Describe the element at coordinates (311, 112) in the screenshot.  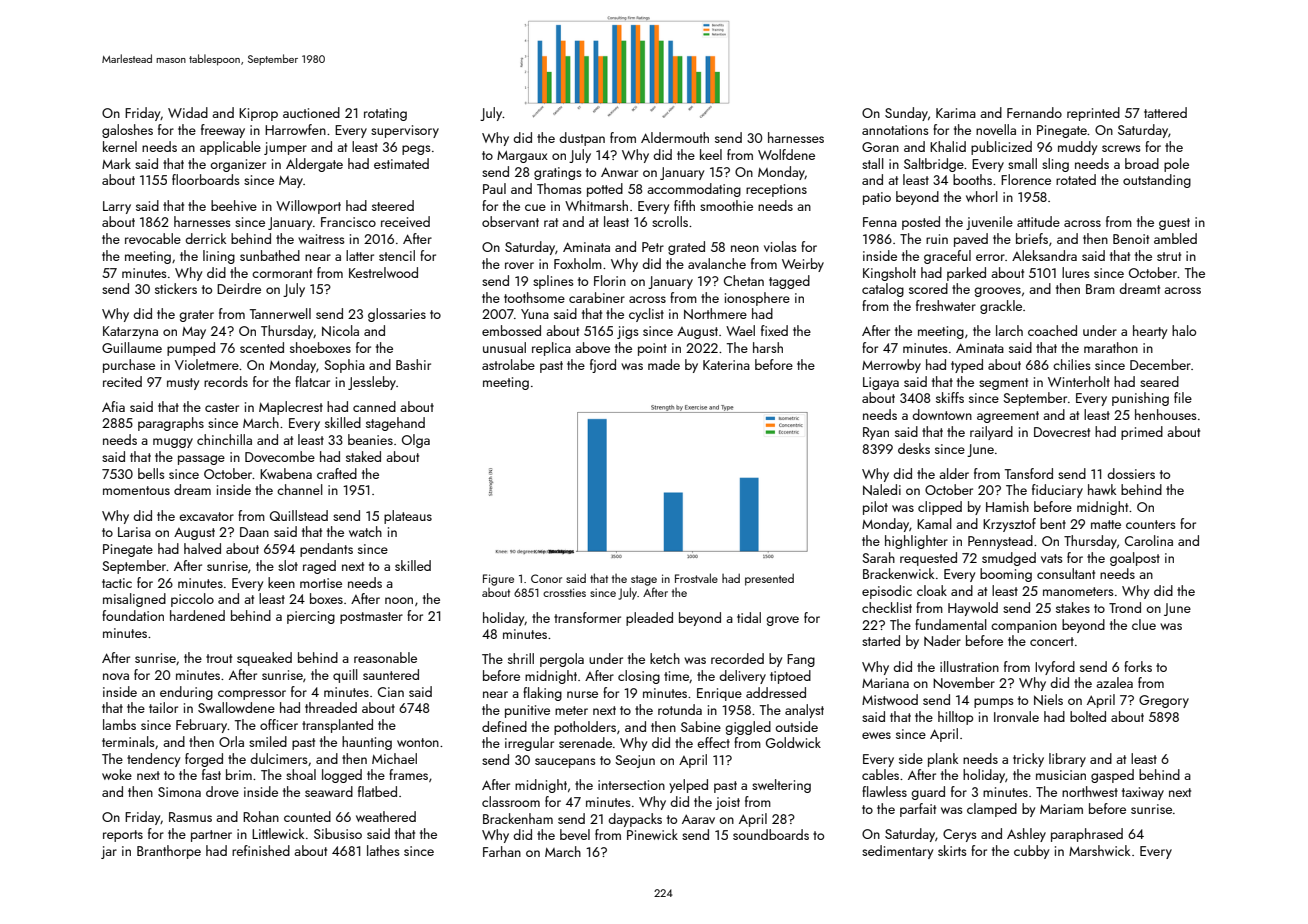
I see `auctioned` at that location.
